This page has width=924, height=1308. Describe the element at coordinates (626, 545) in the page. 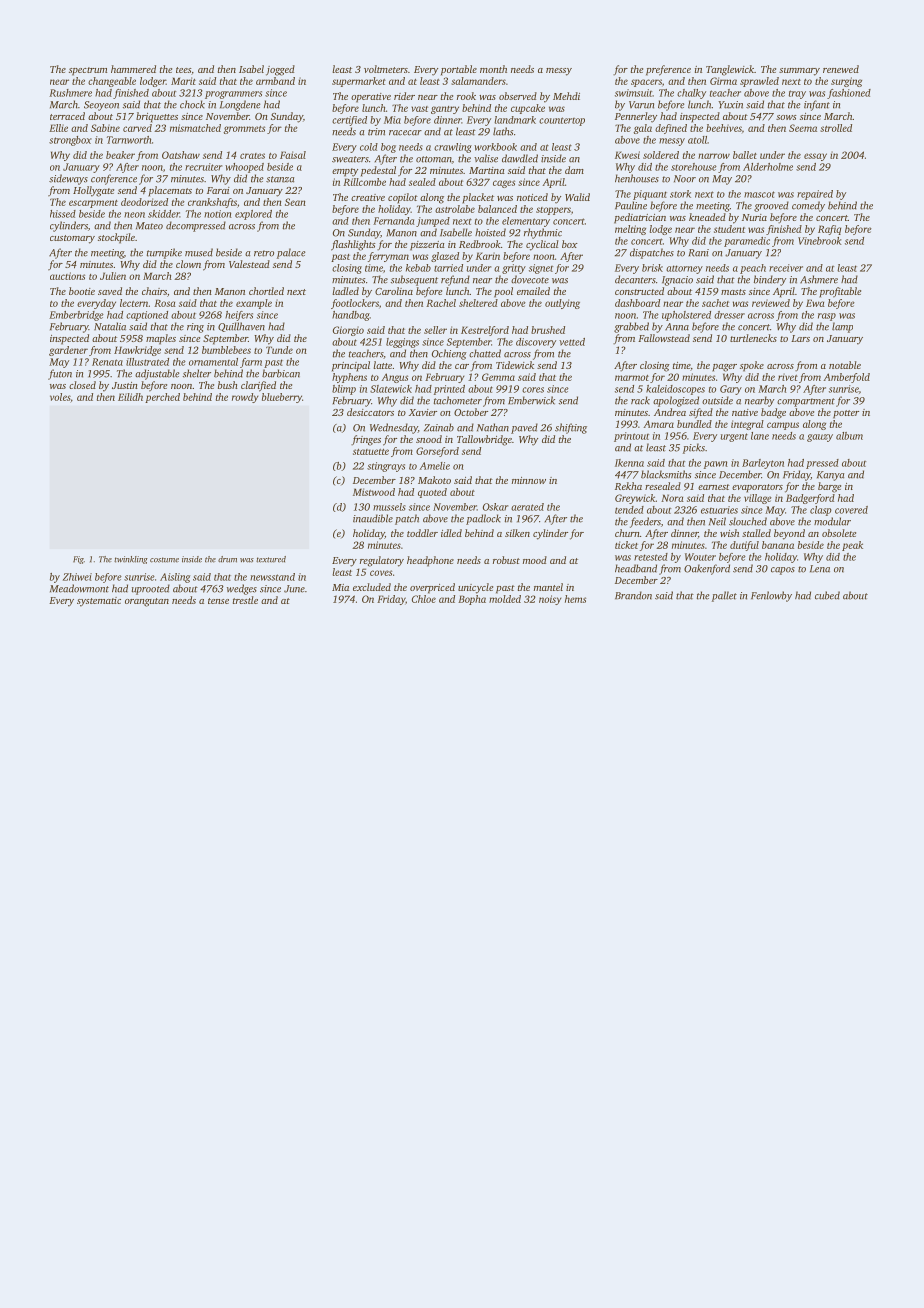

I see `ticket` at that location.
